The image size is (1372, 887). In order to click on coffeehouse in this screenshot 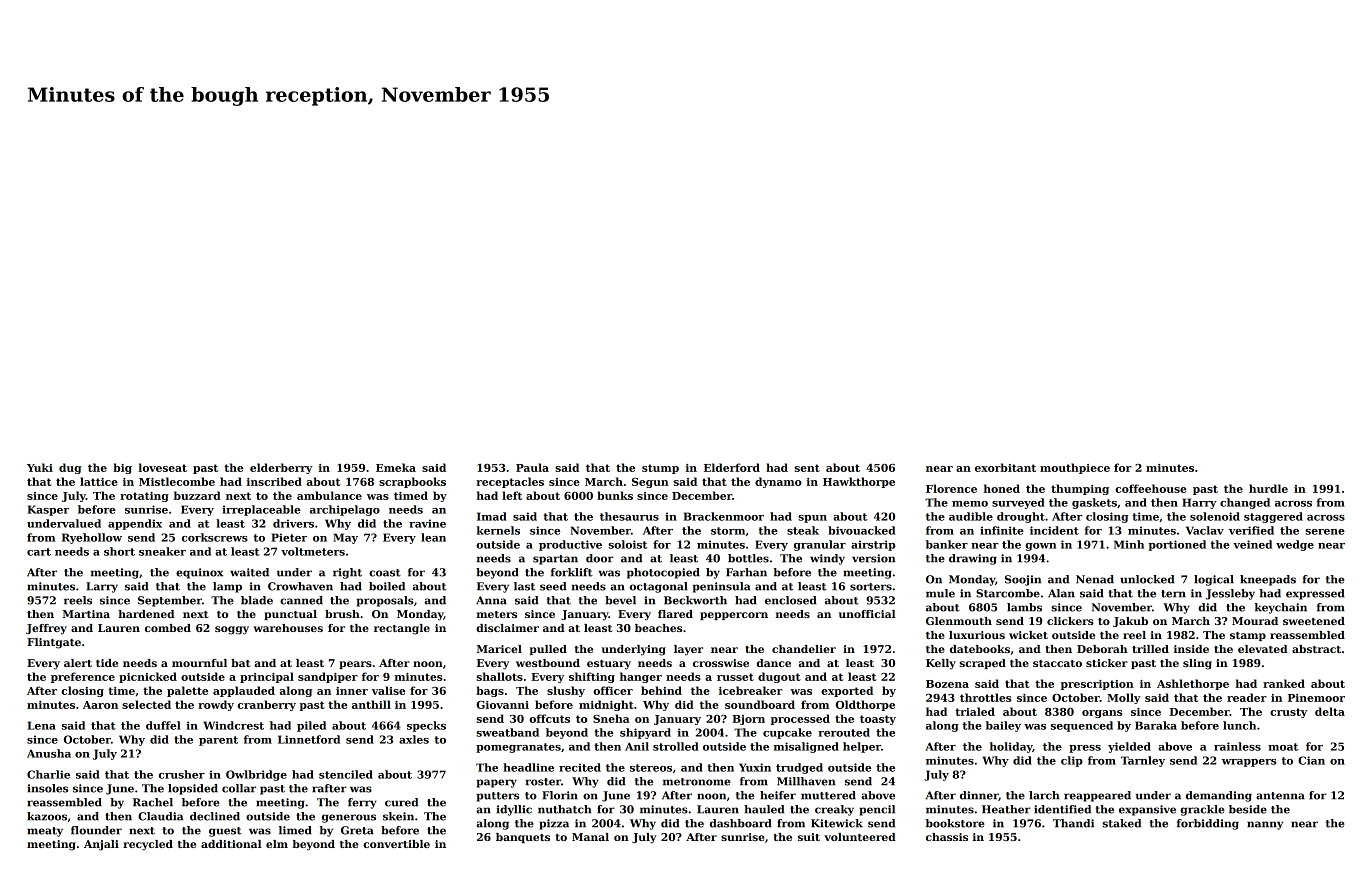, I will do `click(1151, 488)`.
